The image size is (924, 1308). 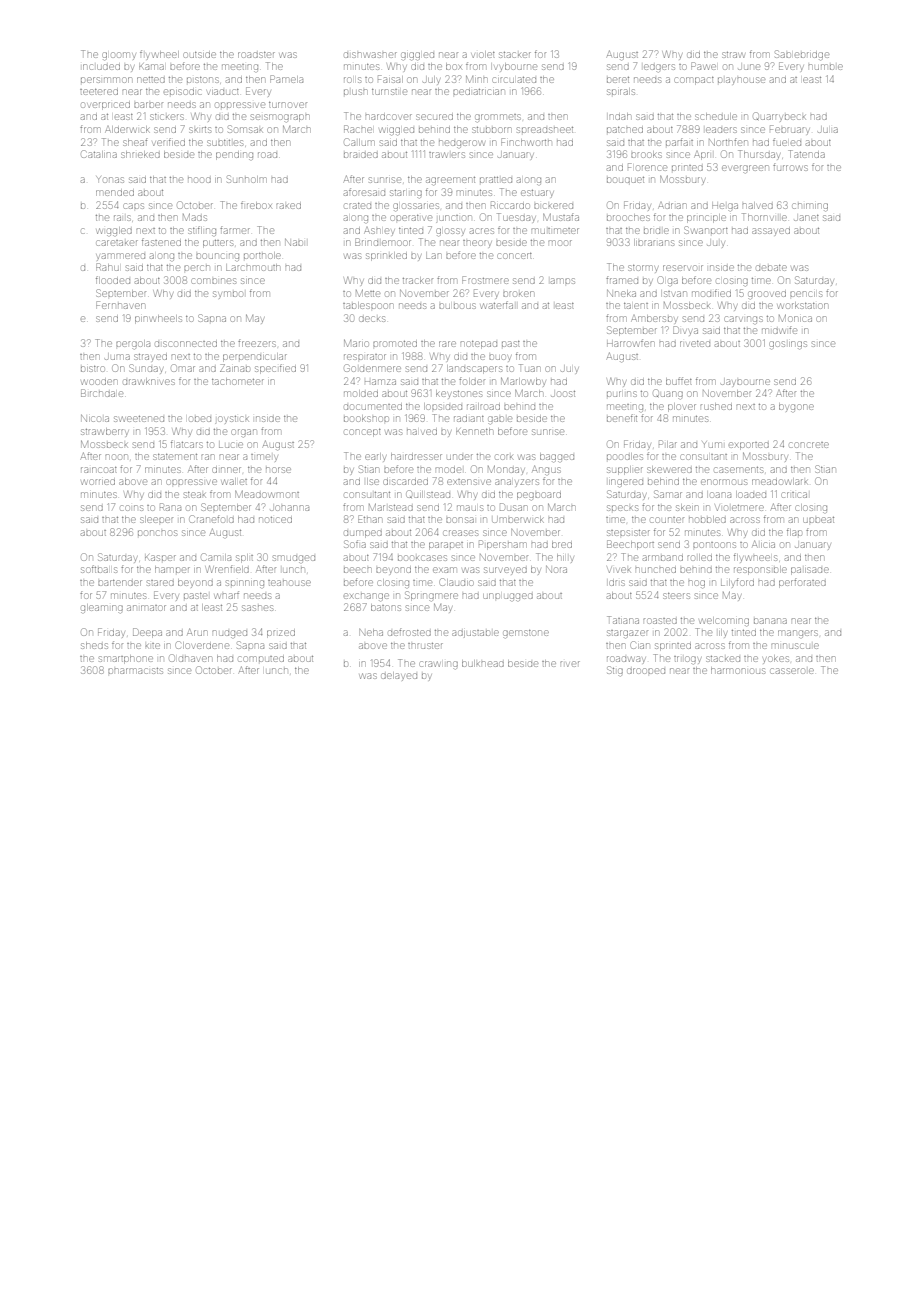 What do you see at coordinates (289, 583) in the screenshot?
I see `teahouse` at bounding box center [289, 583].
